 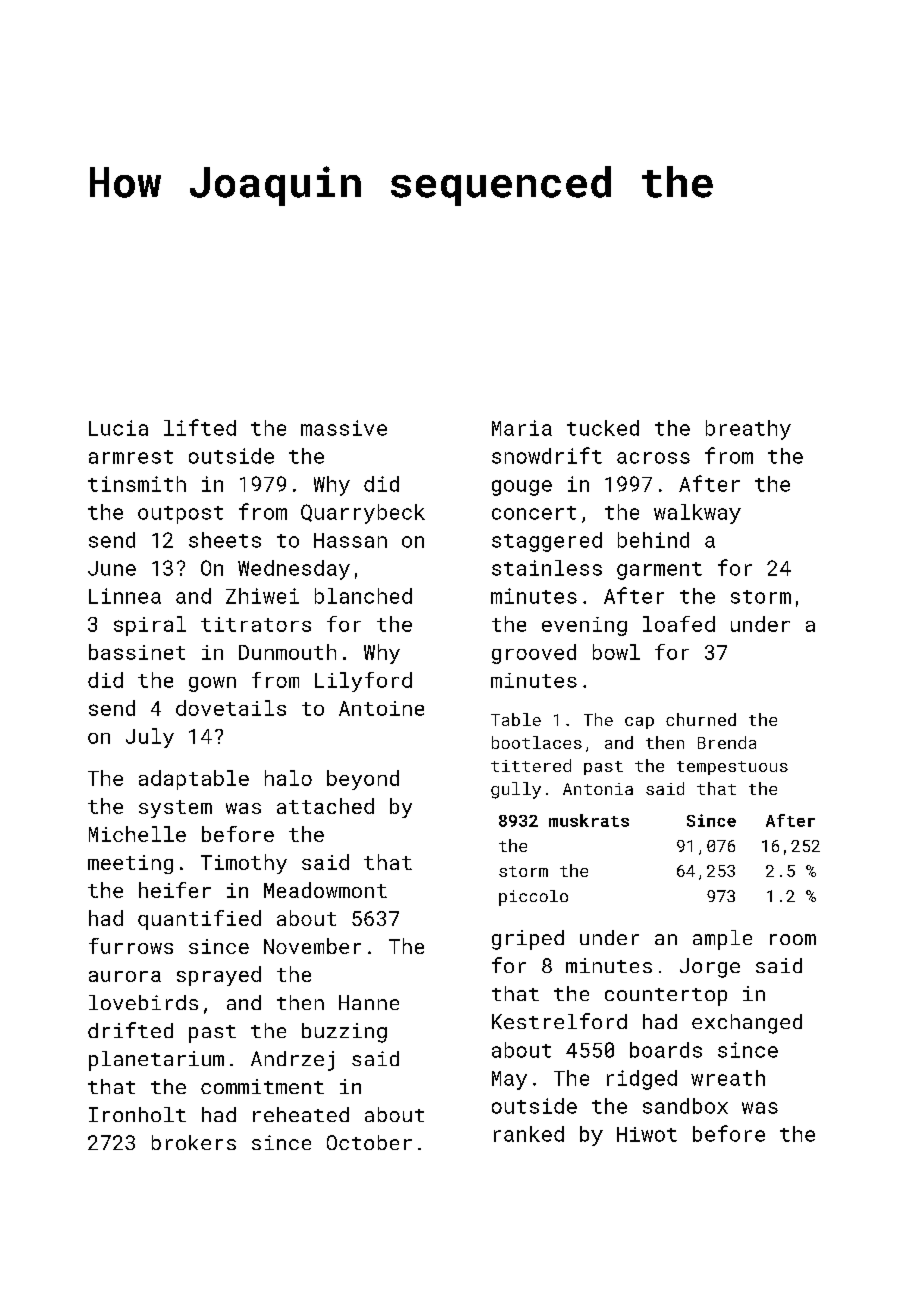 What do you see at coordinates (732, 768) in the page?
I see `tempestuous` at bounding box center [732, 768].
